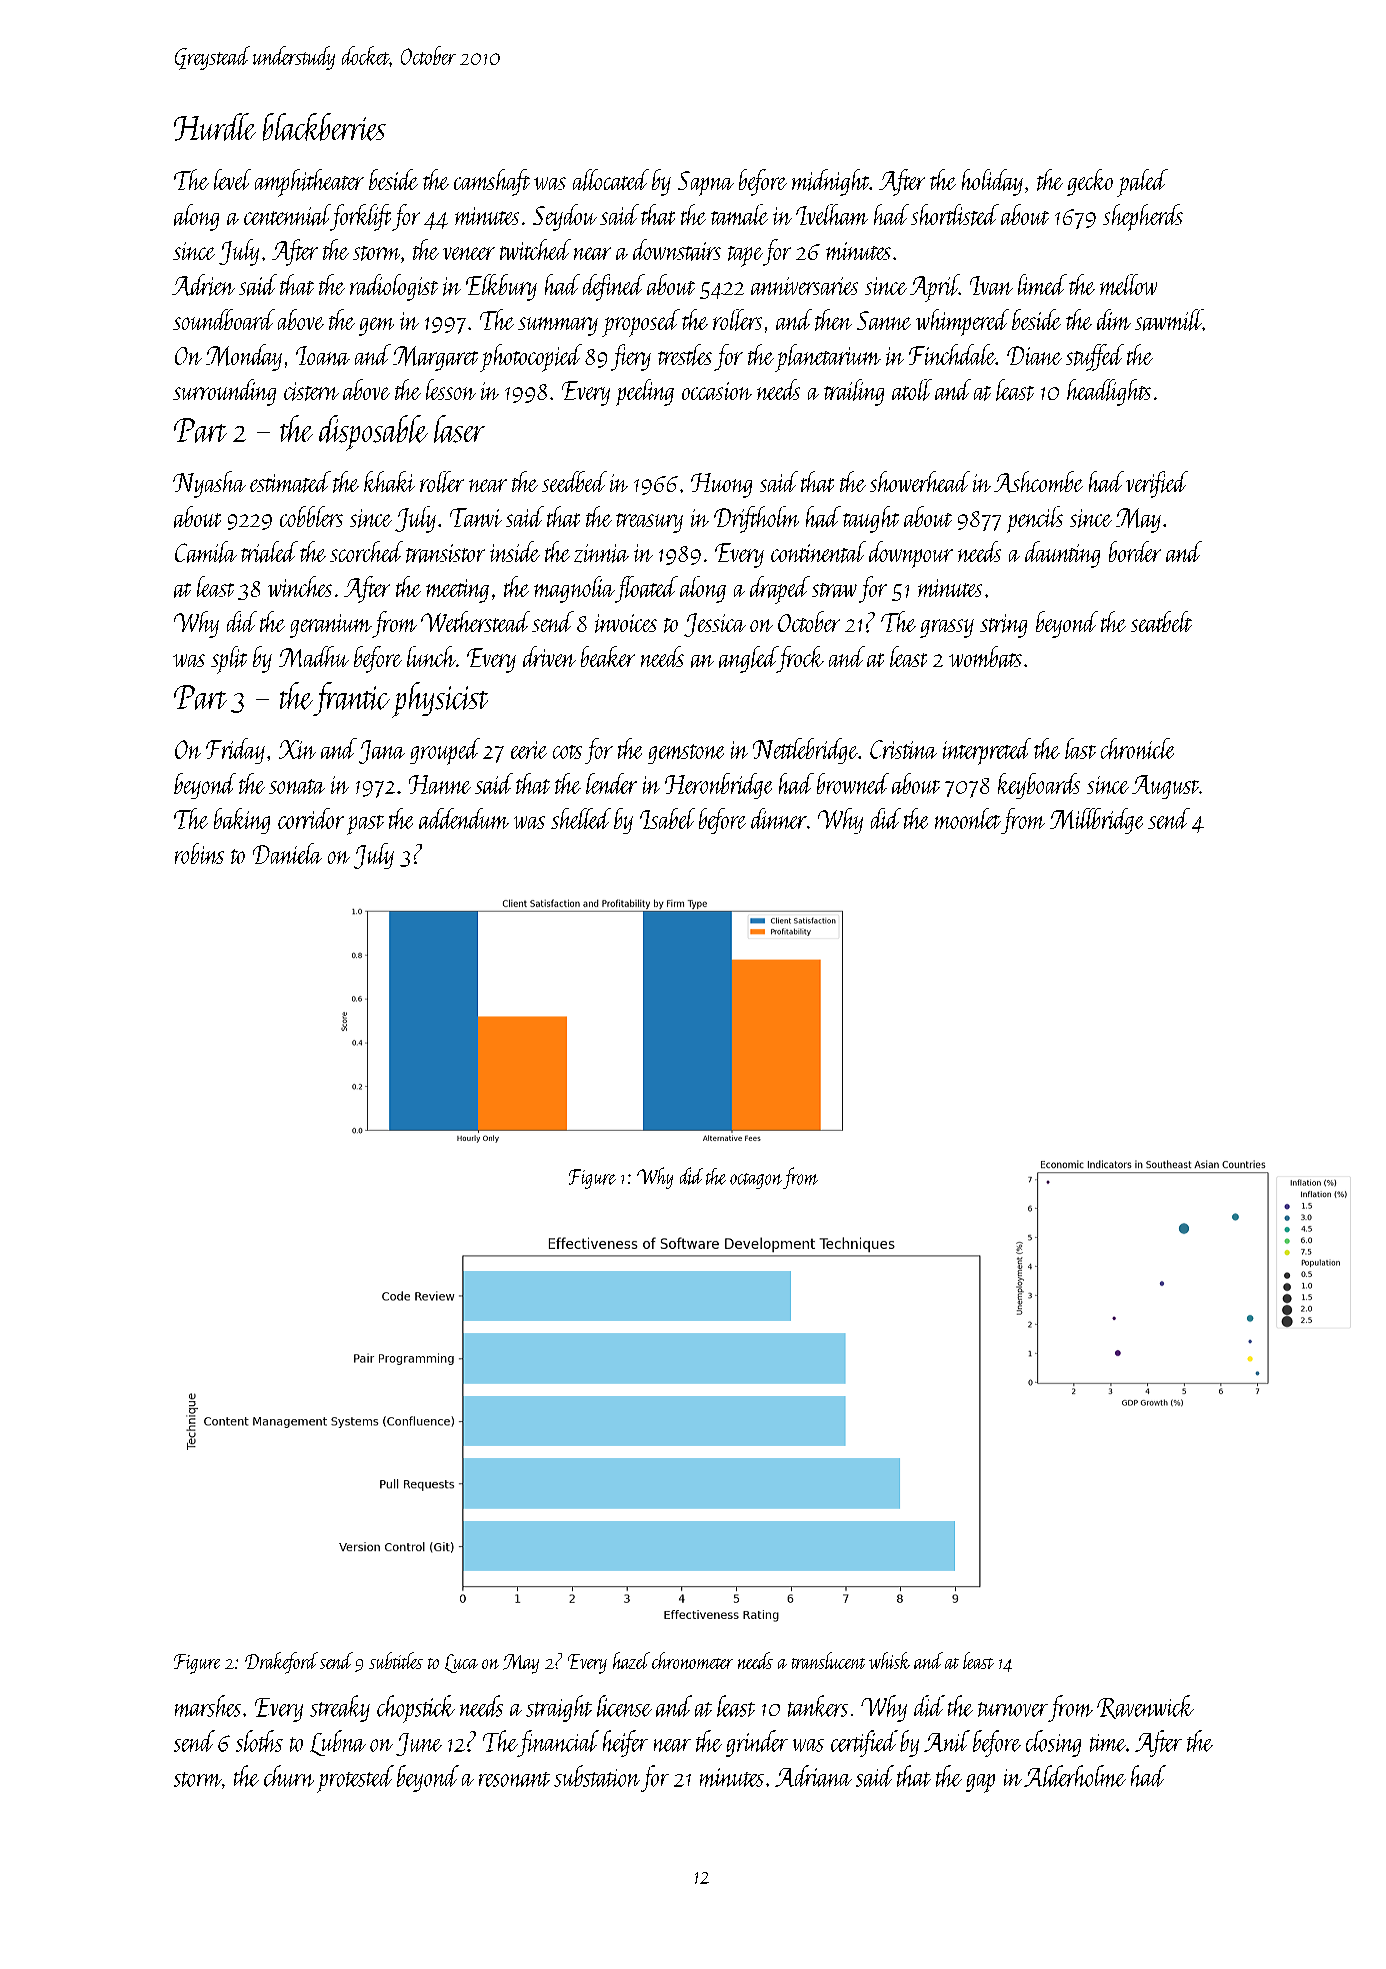 The height and width of the screenshot is (1969, 1386). Describe the element at coordinates (1034, 355) in the screenshot. I see `Diane` at that location.
